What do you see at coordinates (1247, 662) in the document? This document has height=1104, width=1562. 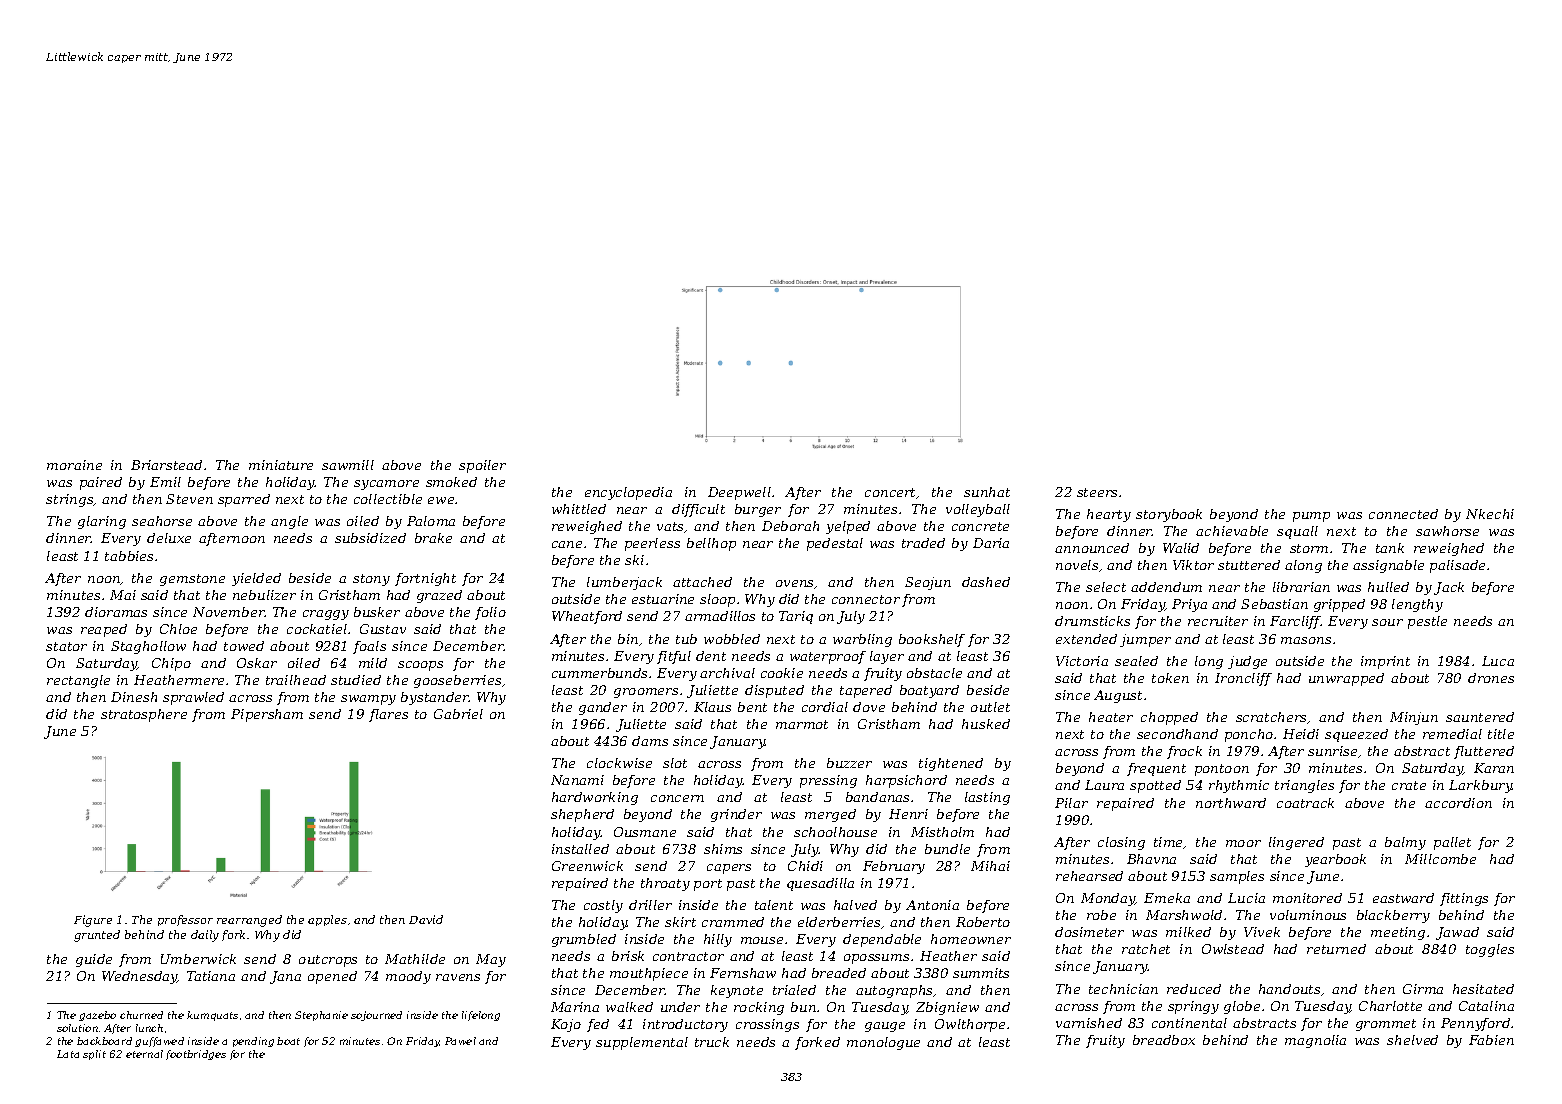 I see `judge` at bounding box center [1247, 662].
